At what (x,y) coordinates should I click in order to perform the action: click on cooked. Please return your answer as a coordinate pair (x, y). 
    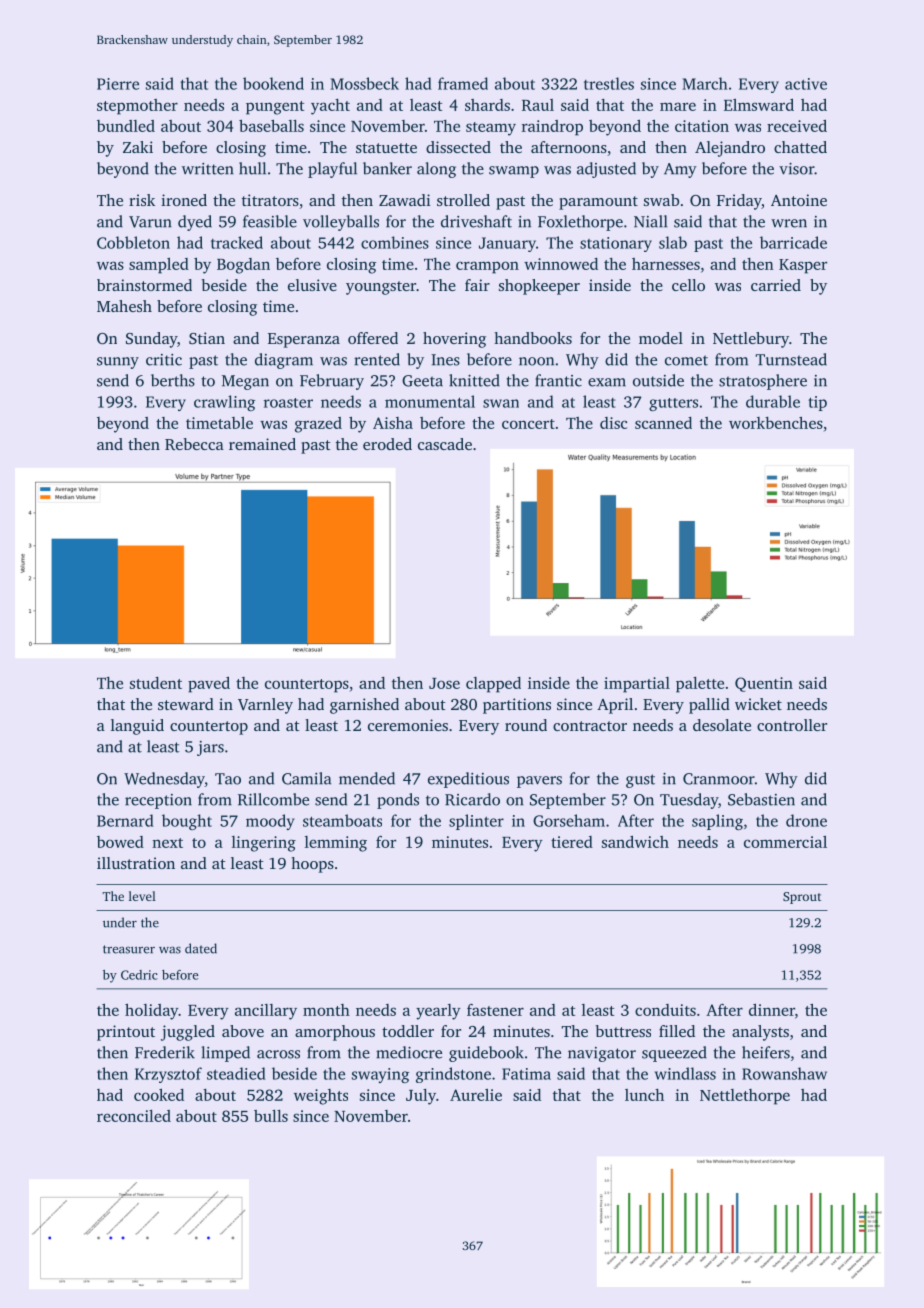
    Looking at the image, I should click on (159, 1095).
